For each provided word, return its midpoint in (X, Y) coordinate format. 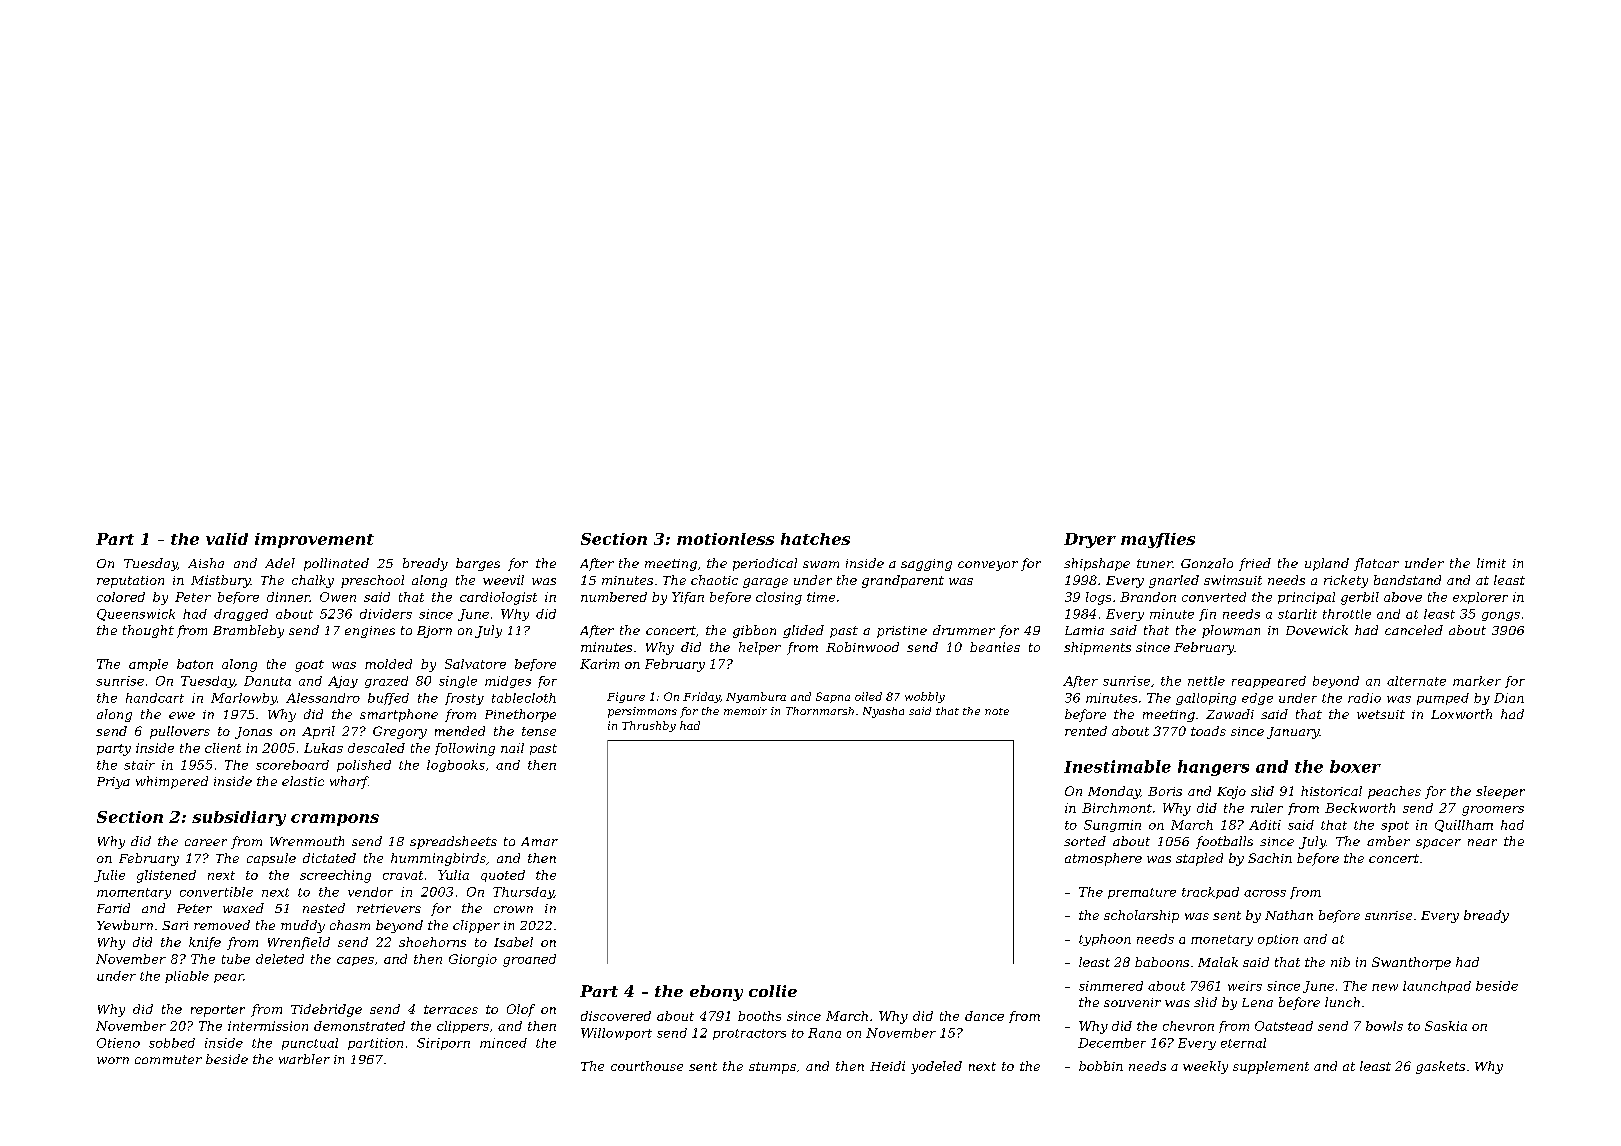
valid (227, 539)
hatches (815, 539)
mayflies (1158, 540)
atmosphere (1103, 859)
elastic (303, 781)
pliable (187, 977)
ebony (716, 993)
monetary (1222, 940)
